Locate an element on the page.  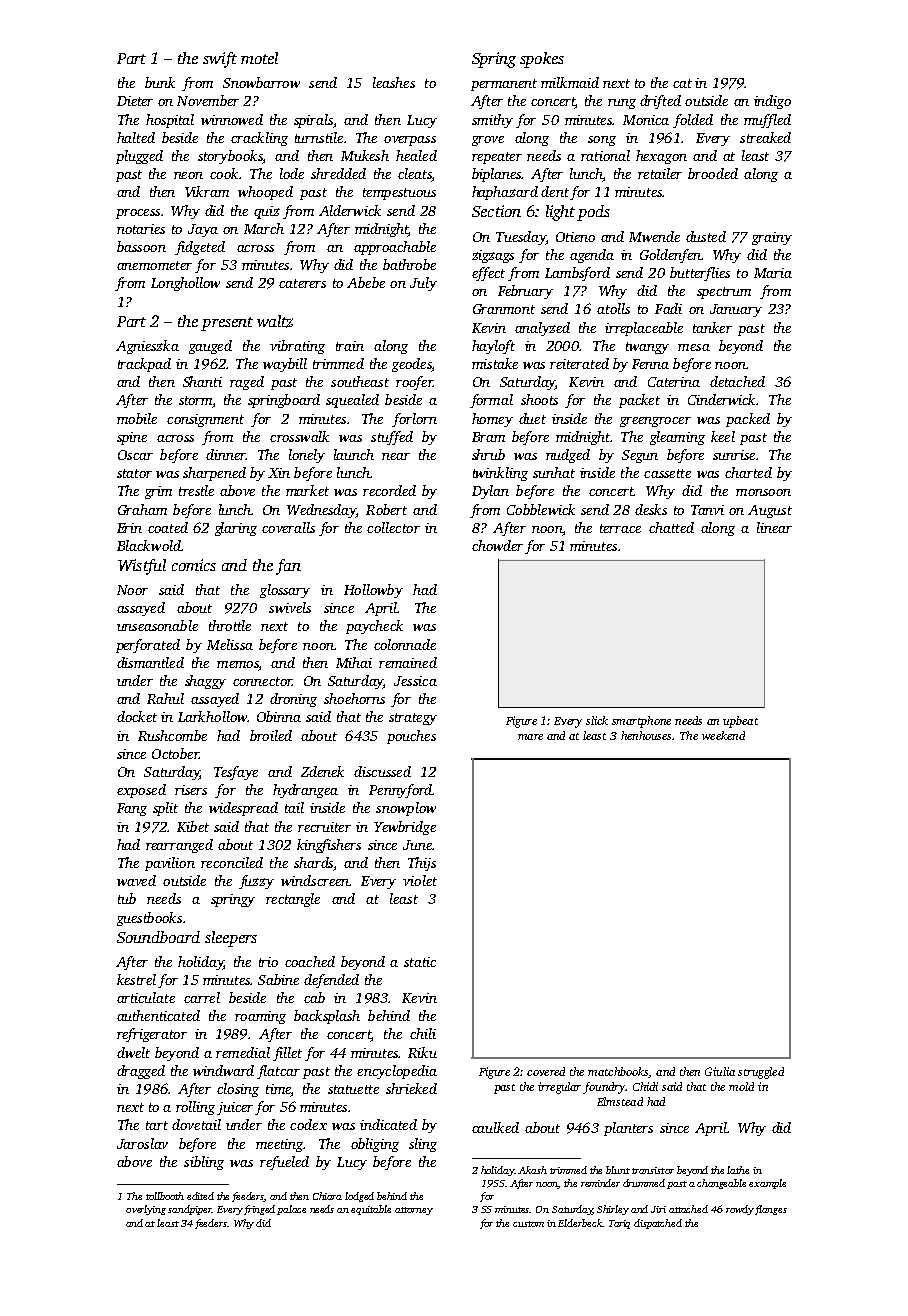
dispatched is located at coordinates (658, 1224).
